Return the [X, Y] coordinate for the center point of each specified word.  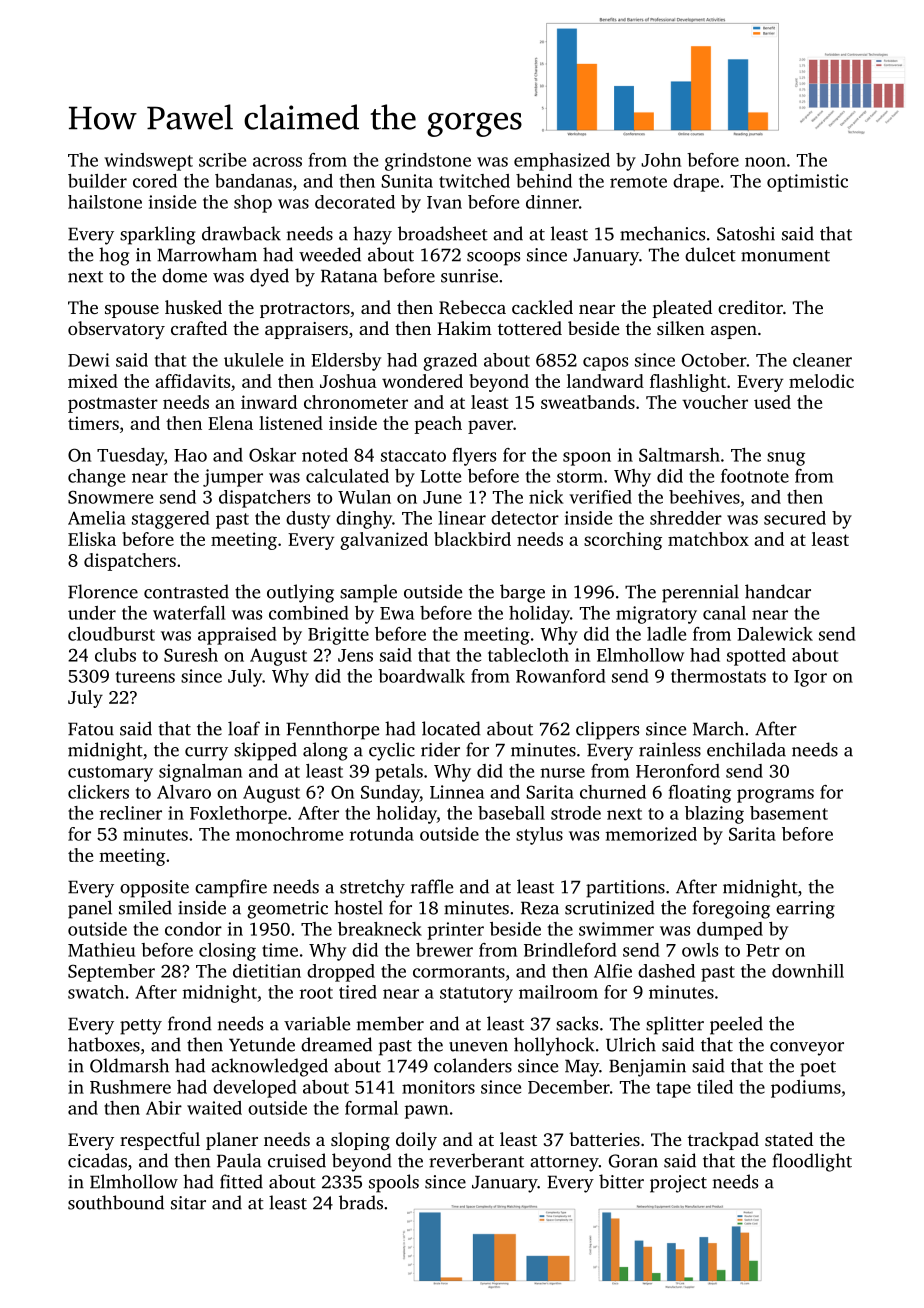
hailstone [105, 202]
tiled [715, 1087]
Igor [810, 678]
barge [522, 593]
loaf [244, 728]
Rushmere [130, 1087]
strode [576, 813]
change [96, 478]
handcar [778, 591]
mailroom [558, 992]
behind [544, 181]
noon [765, 162]
